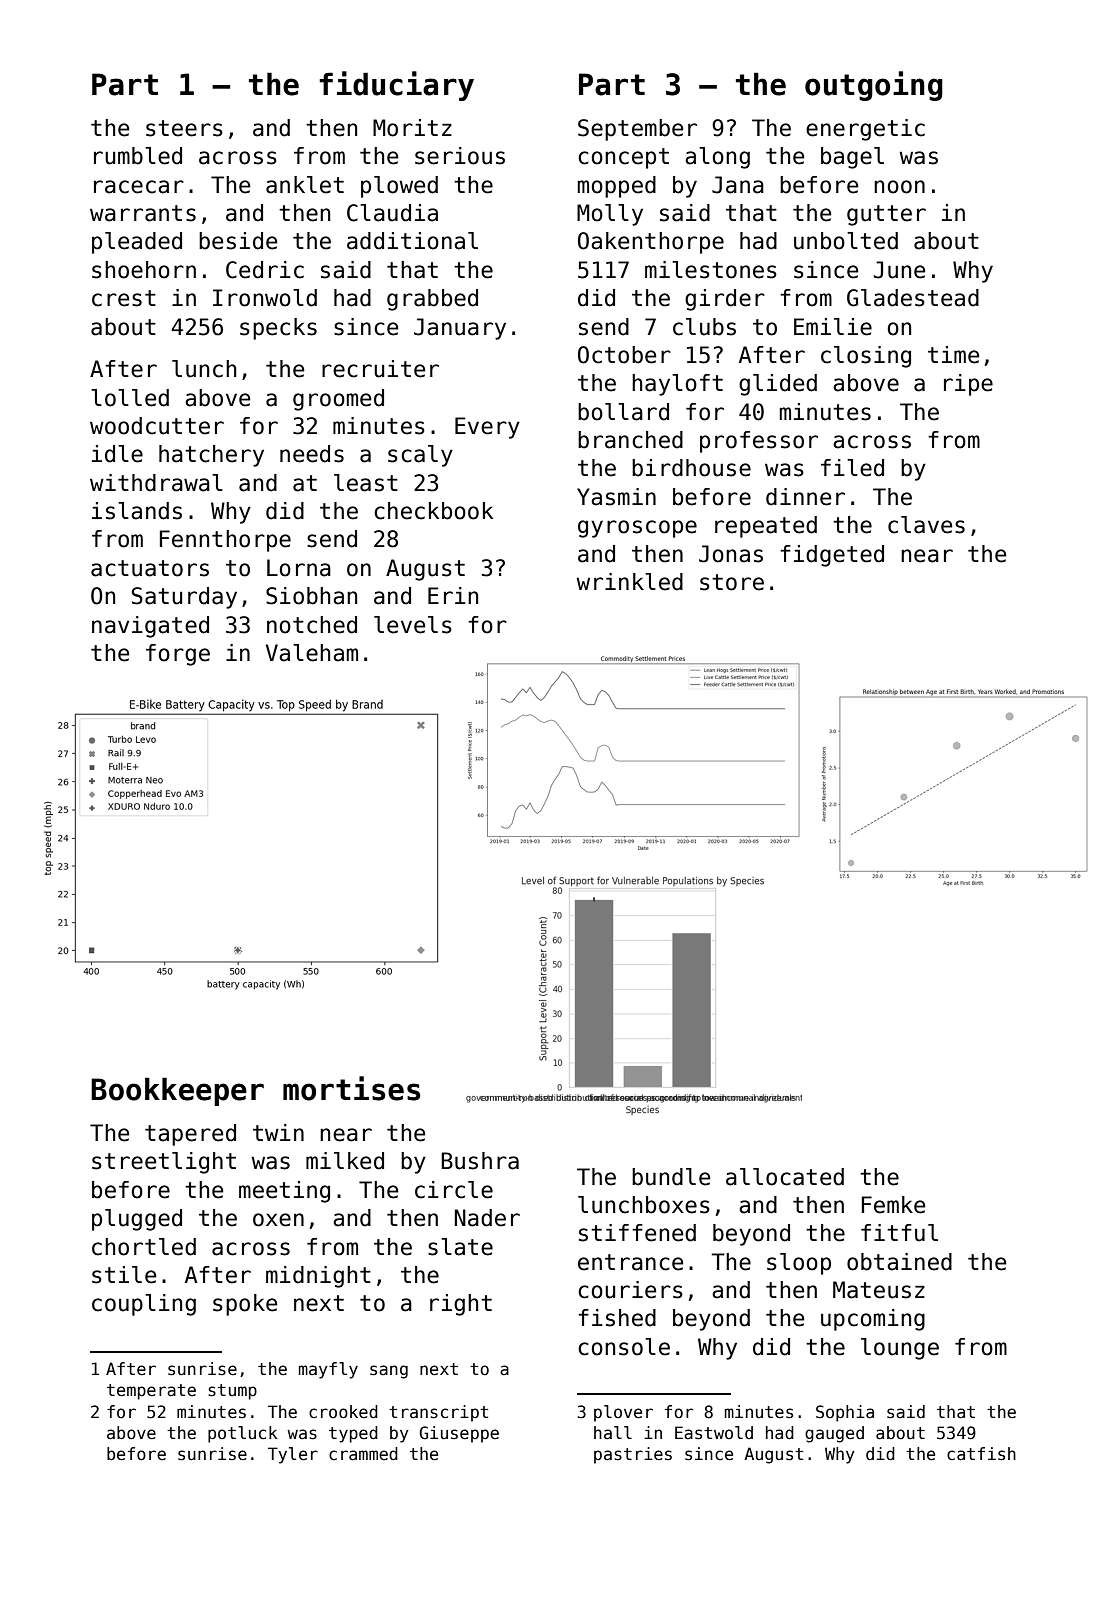 The height and width of the image is (1609, 1111). I want to click on Bookkeeper, so click(177, 1091).
